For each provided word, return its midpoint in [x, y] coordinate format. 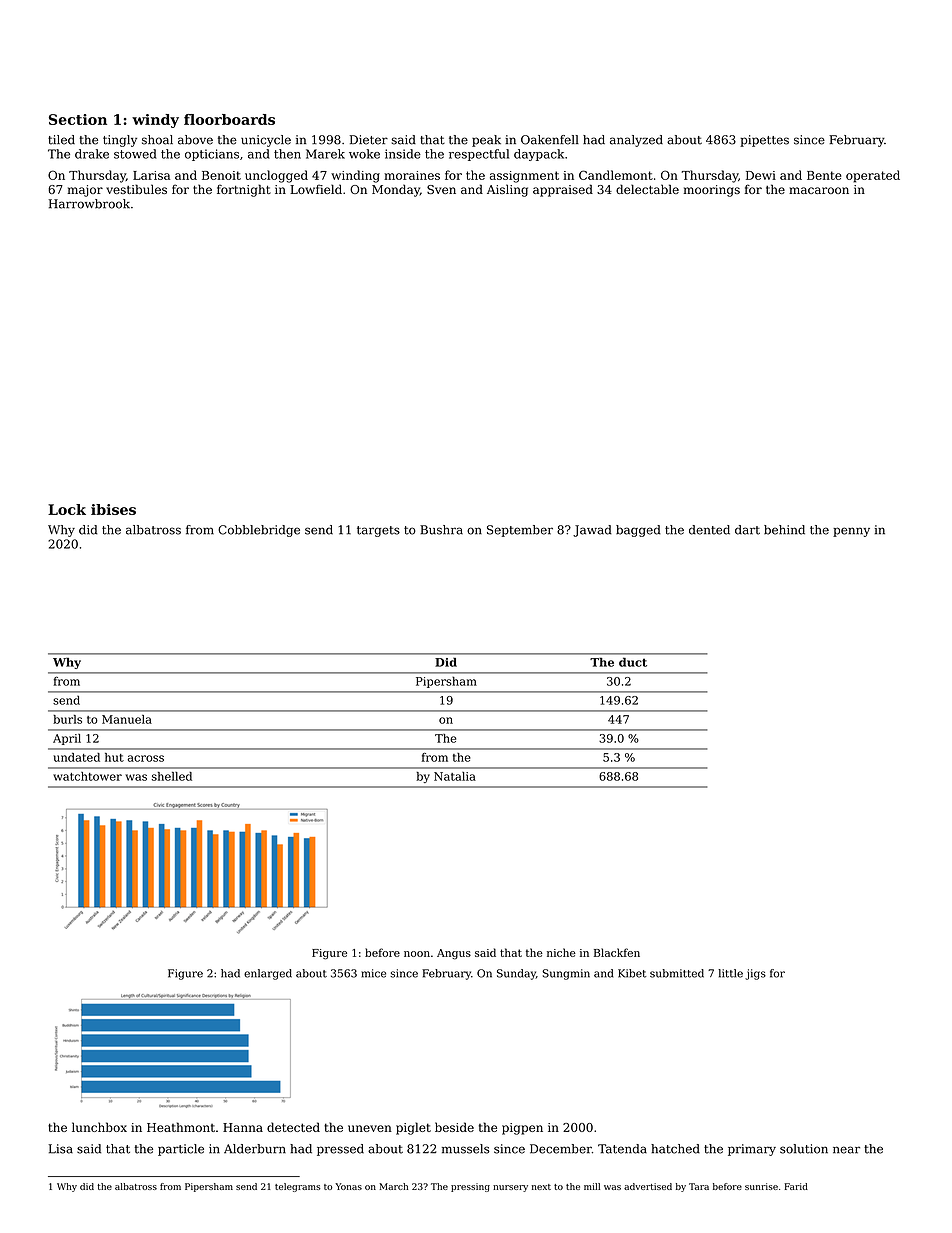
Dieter [369, 140]
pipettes [764, 141]
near [846, 1150]
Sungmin [566, 974]
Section [78, 119]
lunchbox [99, 1127]
